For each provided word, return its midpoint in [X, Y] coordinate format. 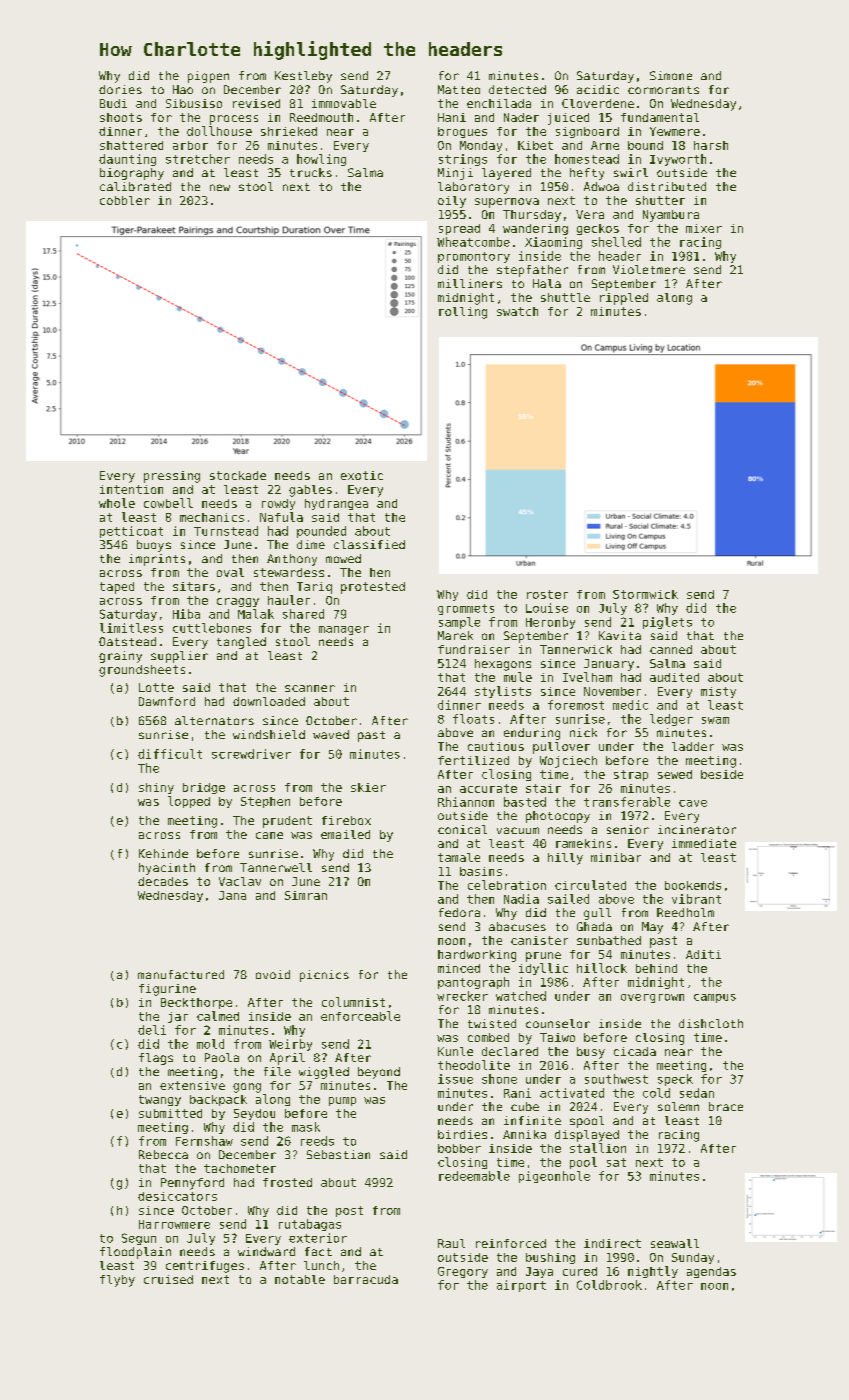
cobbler [125, 200]
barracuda [366, 1279]
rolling [463, 313]
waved [331, 734]
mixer [704, 228]
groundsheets [142, 671]
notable [300, 1279]
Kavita [620, 635]
